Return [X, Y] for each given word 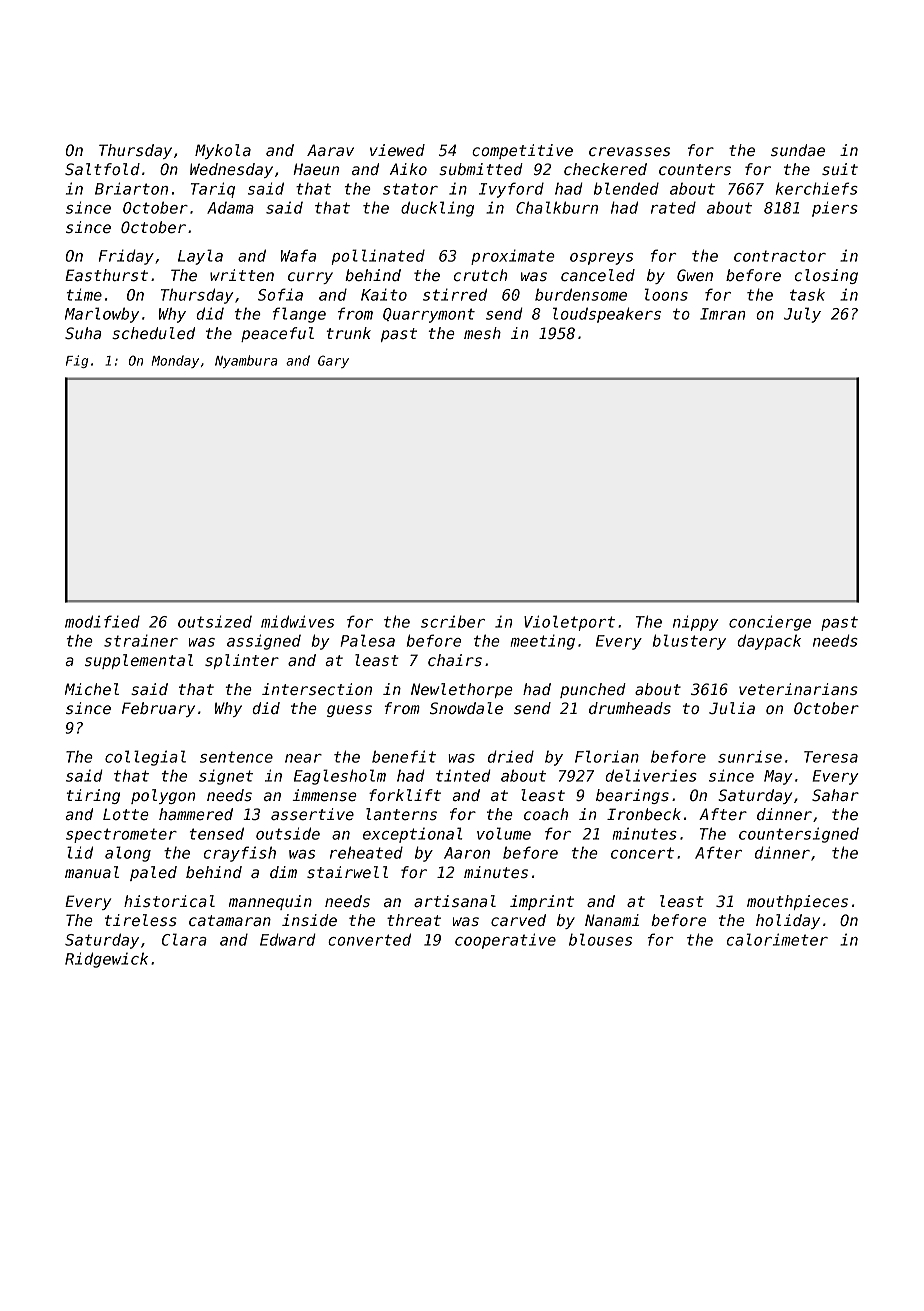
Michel [92, 689]
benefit [404, 756]
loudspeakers [607, 315]
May [778, 777]
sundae [798, 150]
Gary [333, 361]
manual [92, 872]
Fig [77, 361]
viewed [397, 150]
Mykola [223, 151]
